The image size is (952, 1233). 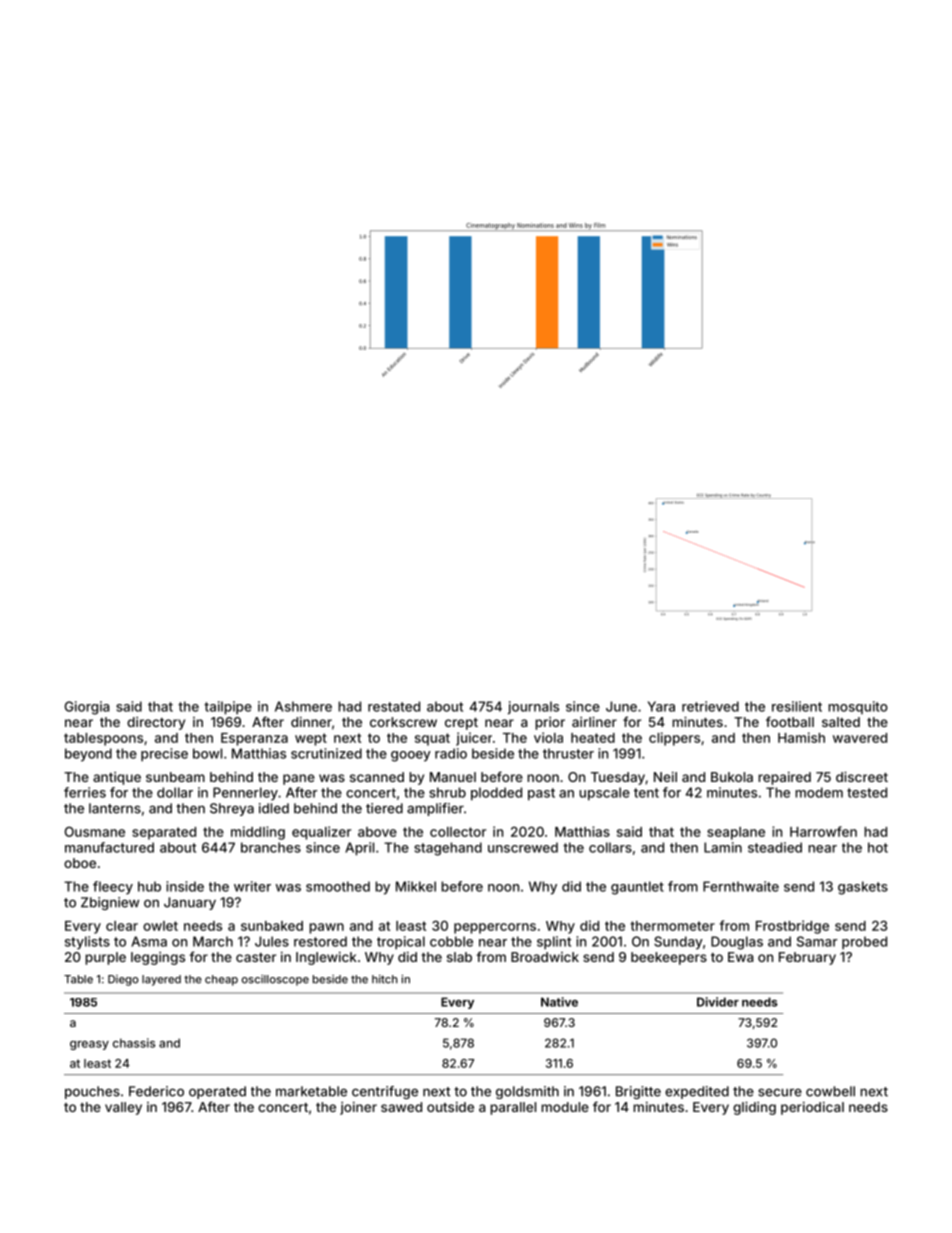 What do you see at coordinates (156, 723) in the screenshot?
I see `directory` at bounding box center [156, 723].
